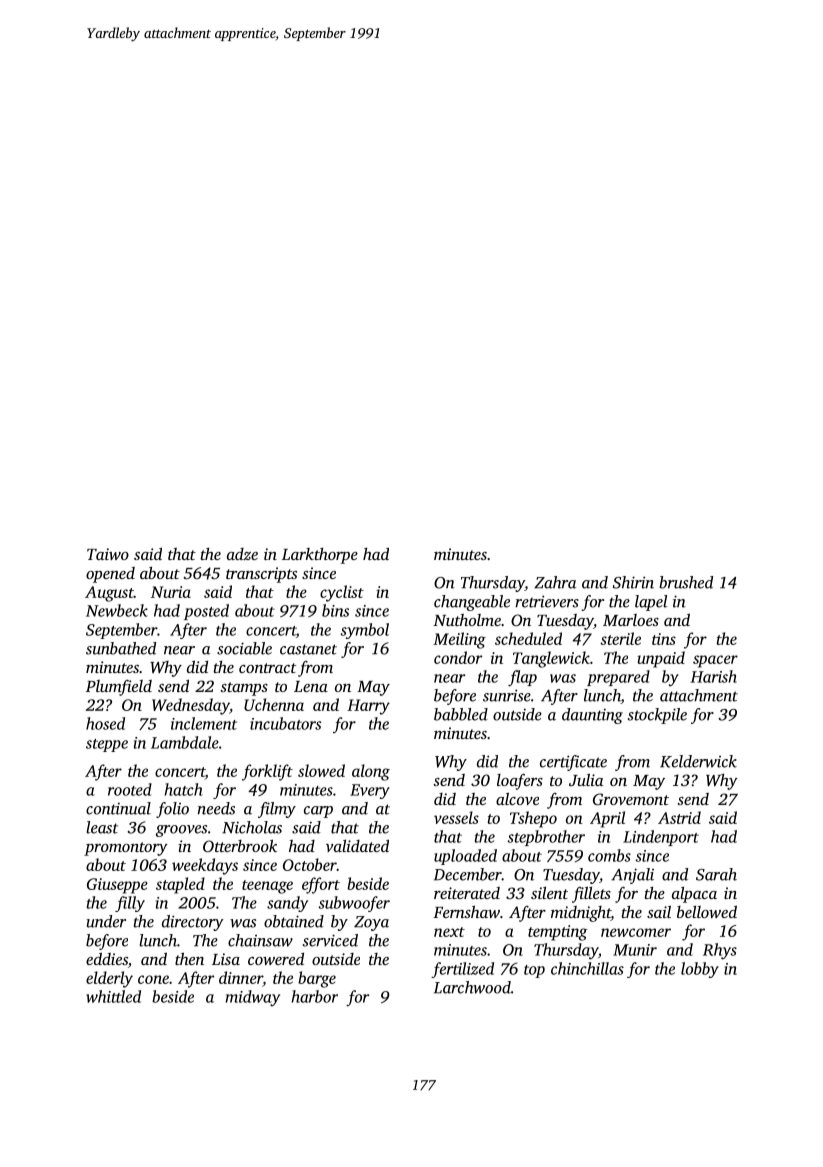 The image size is (823, 1167). Describe the element at coordinates (108, 554) in the document. I see `Taiwo` at that location.
